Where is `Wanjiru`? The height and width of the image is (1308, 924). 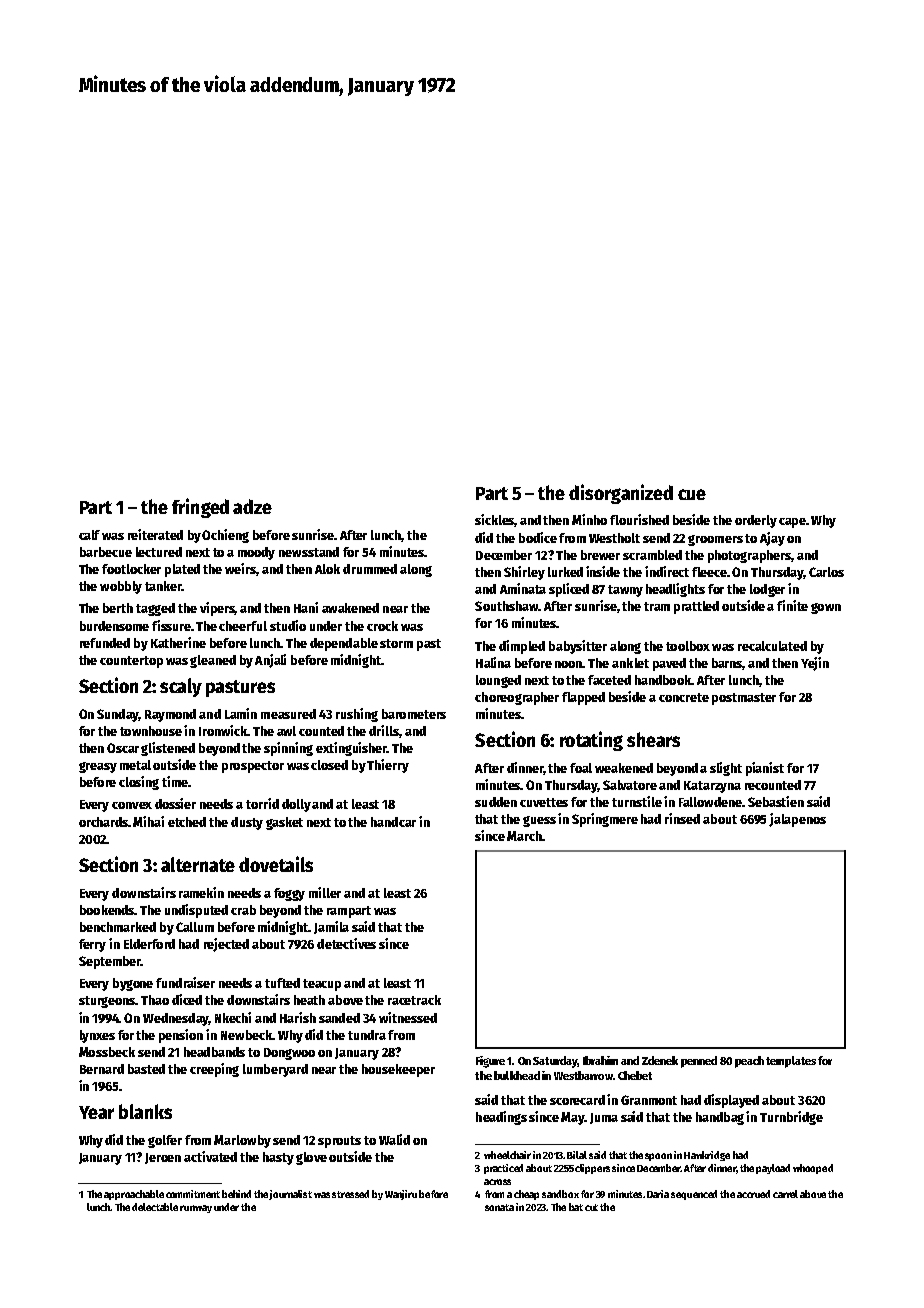 Wanjiru is located at coordinates (401, 1195).
